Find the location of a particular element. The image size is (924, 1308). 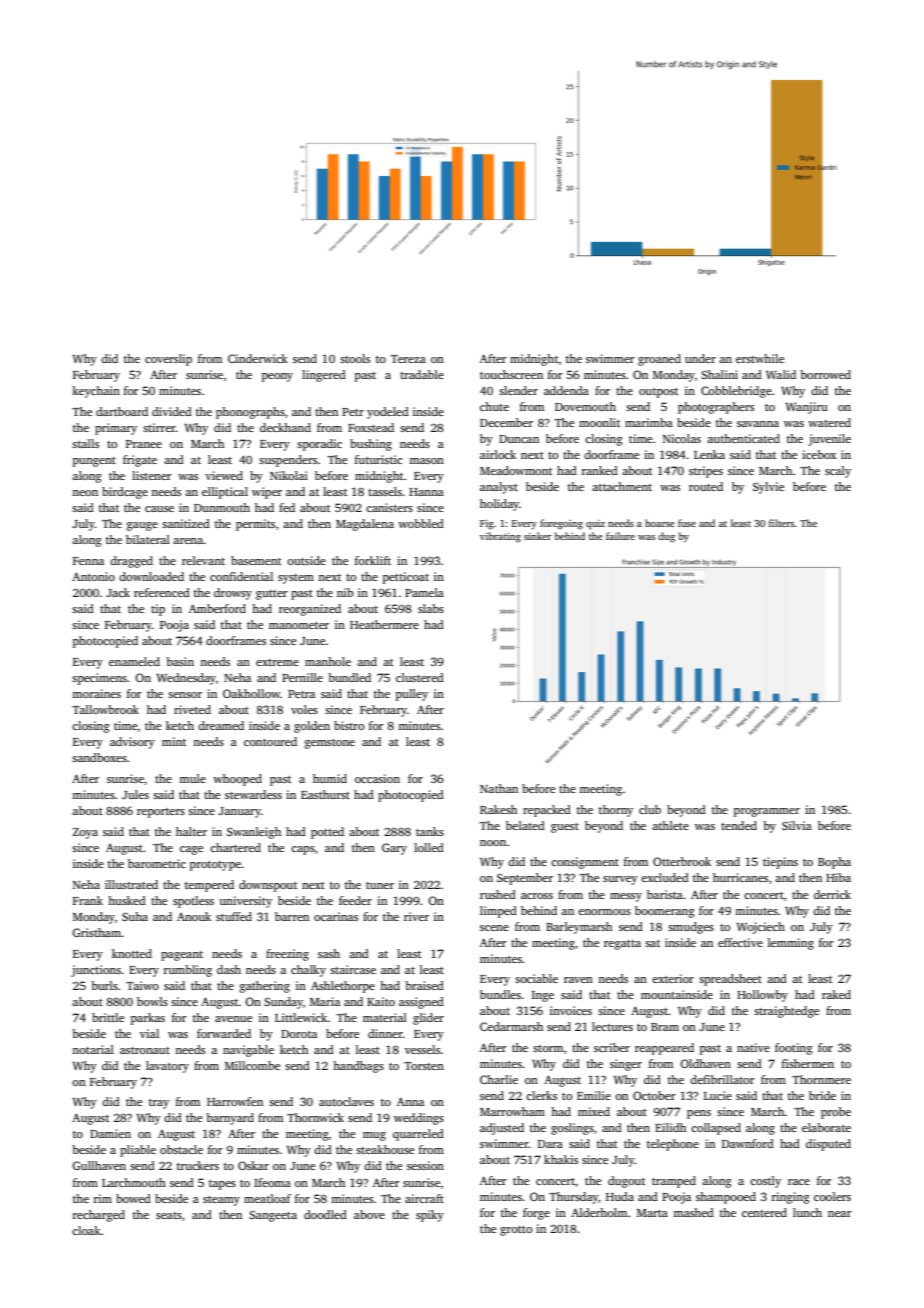

Barleymarsh is located at coordinates (579, 928).
